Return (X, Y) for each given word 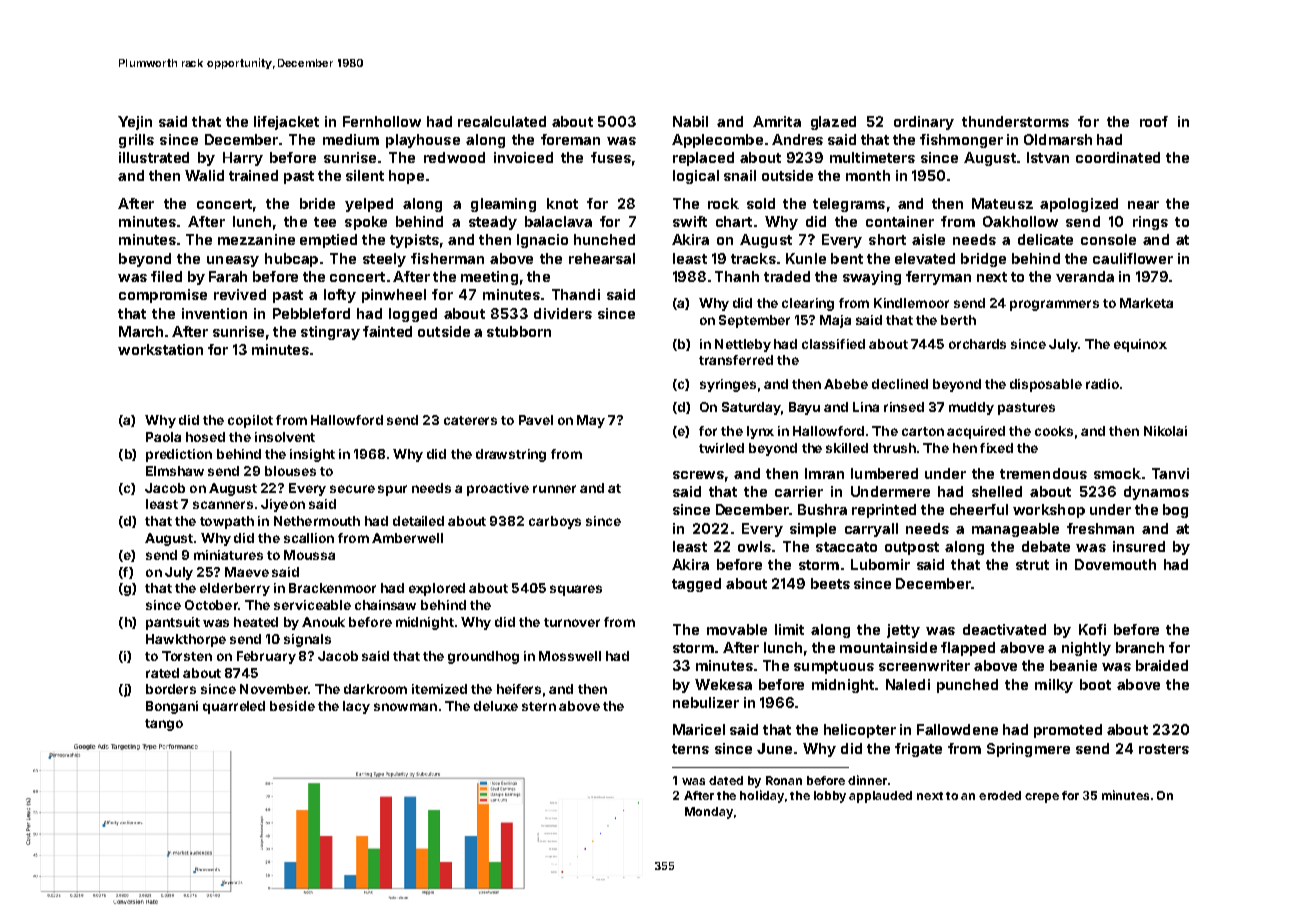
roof (1154, 121)
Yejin (135, 123)
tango (164, 725)
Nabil (690, 121)
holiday (762, 796)
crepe (1042, 798)
